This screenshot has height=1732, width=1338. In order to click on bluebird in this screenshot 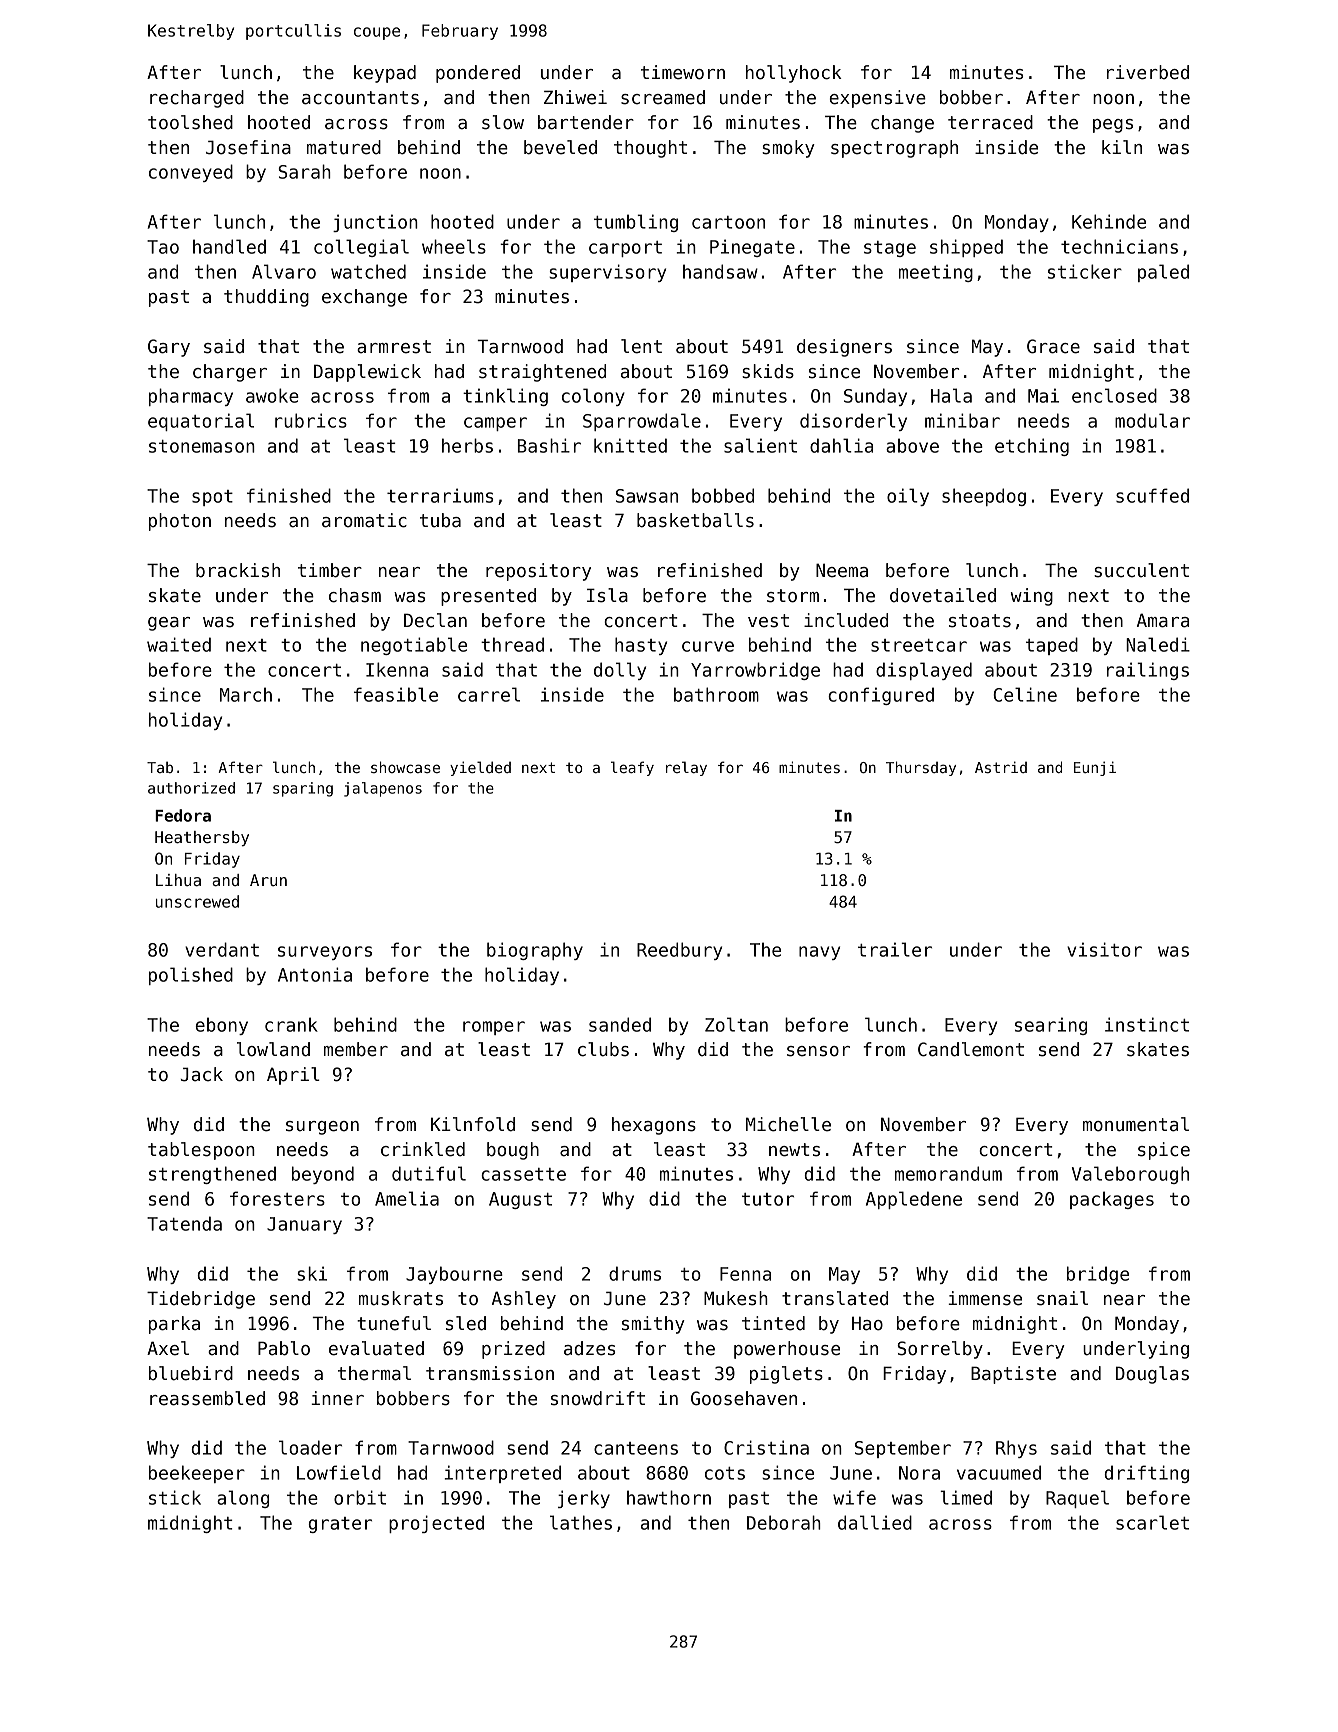, I will do `click(191, 1373)`.
